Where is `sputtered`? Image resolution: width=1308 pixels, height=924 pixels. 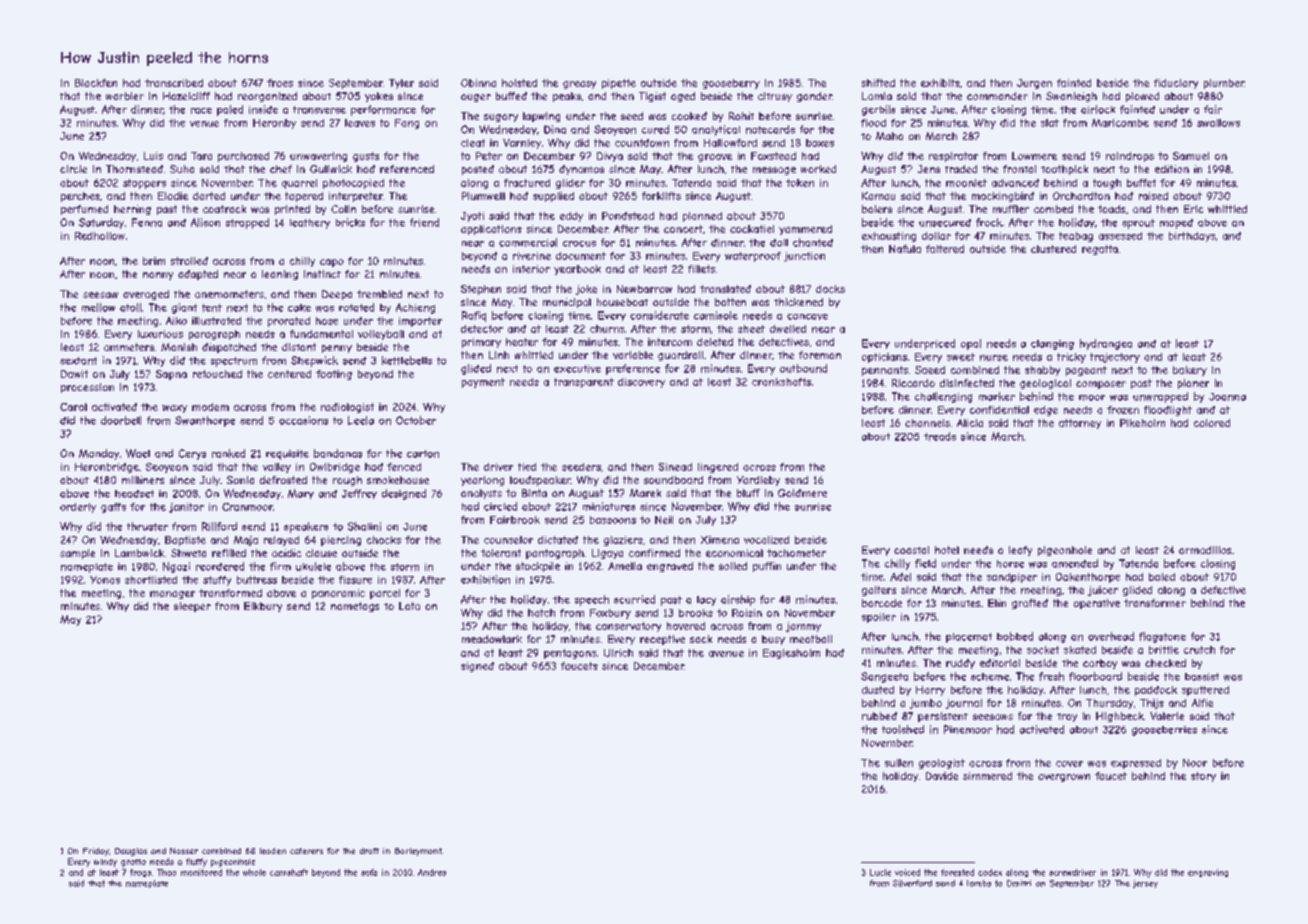 sputtered is located at coordinates (1205, 691).
